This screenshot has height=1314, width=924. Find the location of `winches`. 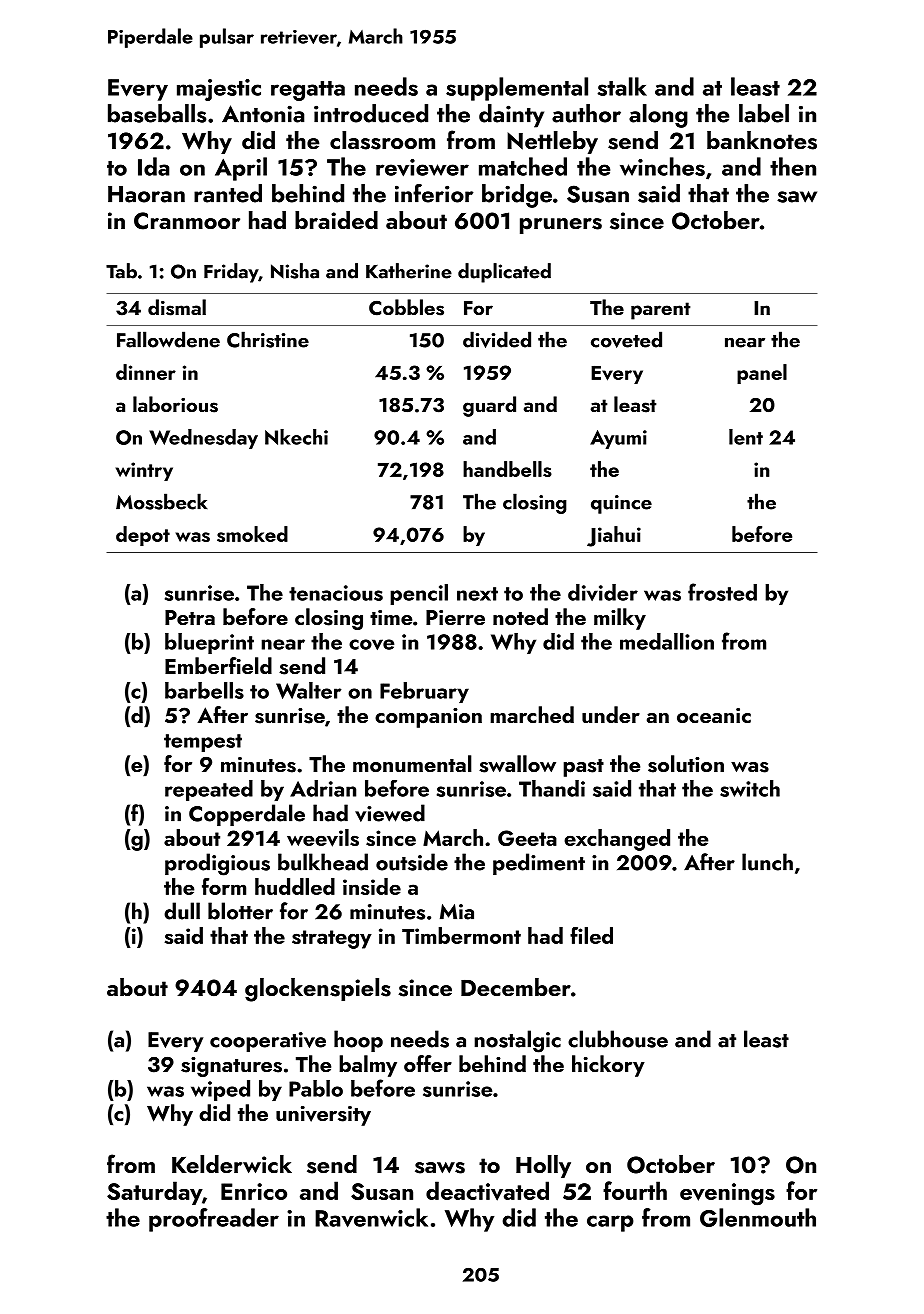

winches is located at coordinates (662, 166).
